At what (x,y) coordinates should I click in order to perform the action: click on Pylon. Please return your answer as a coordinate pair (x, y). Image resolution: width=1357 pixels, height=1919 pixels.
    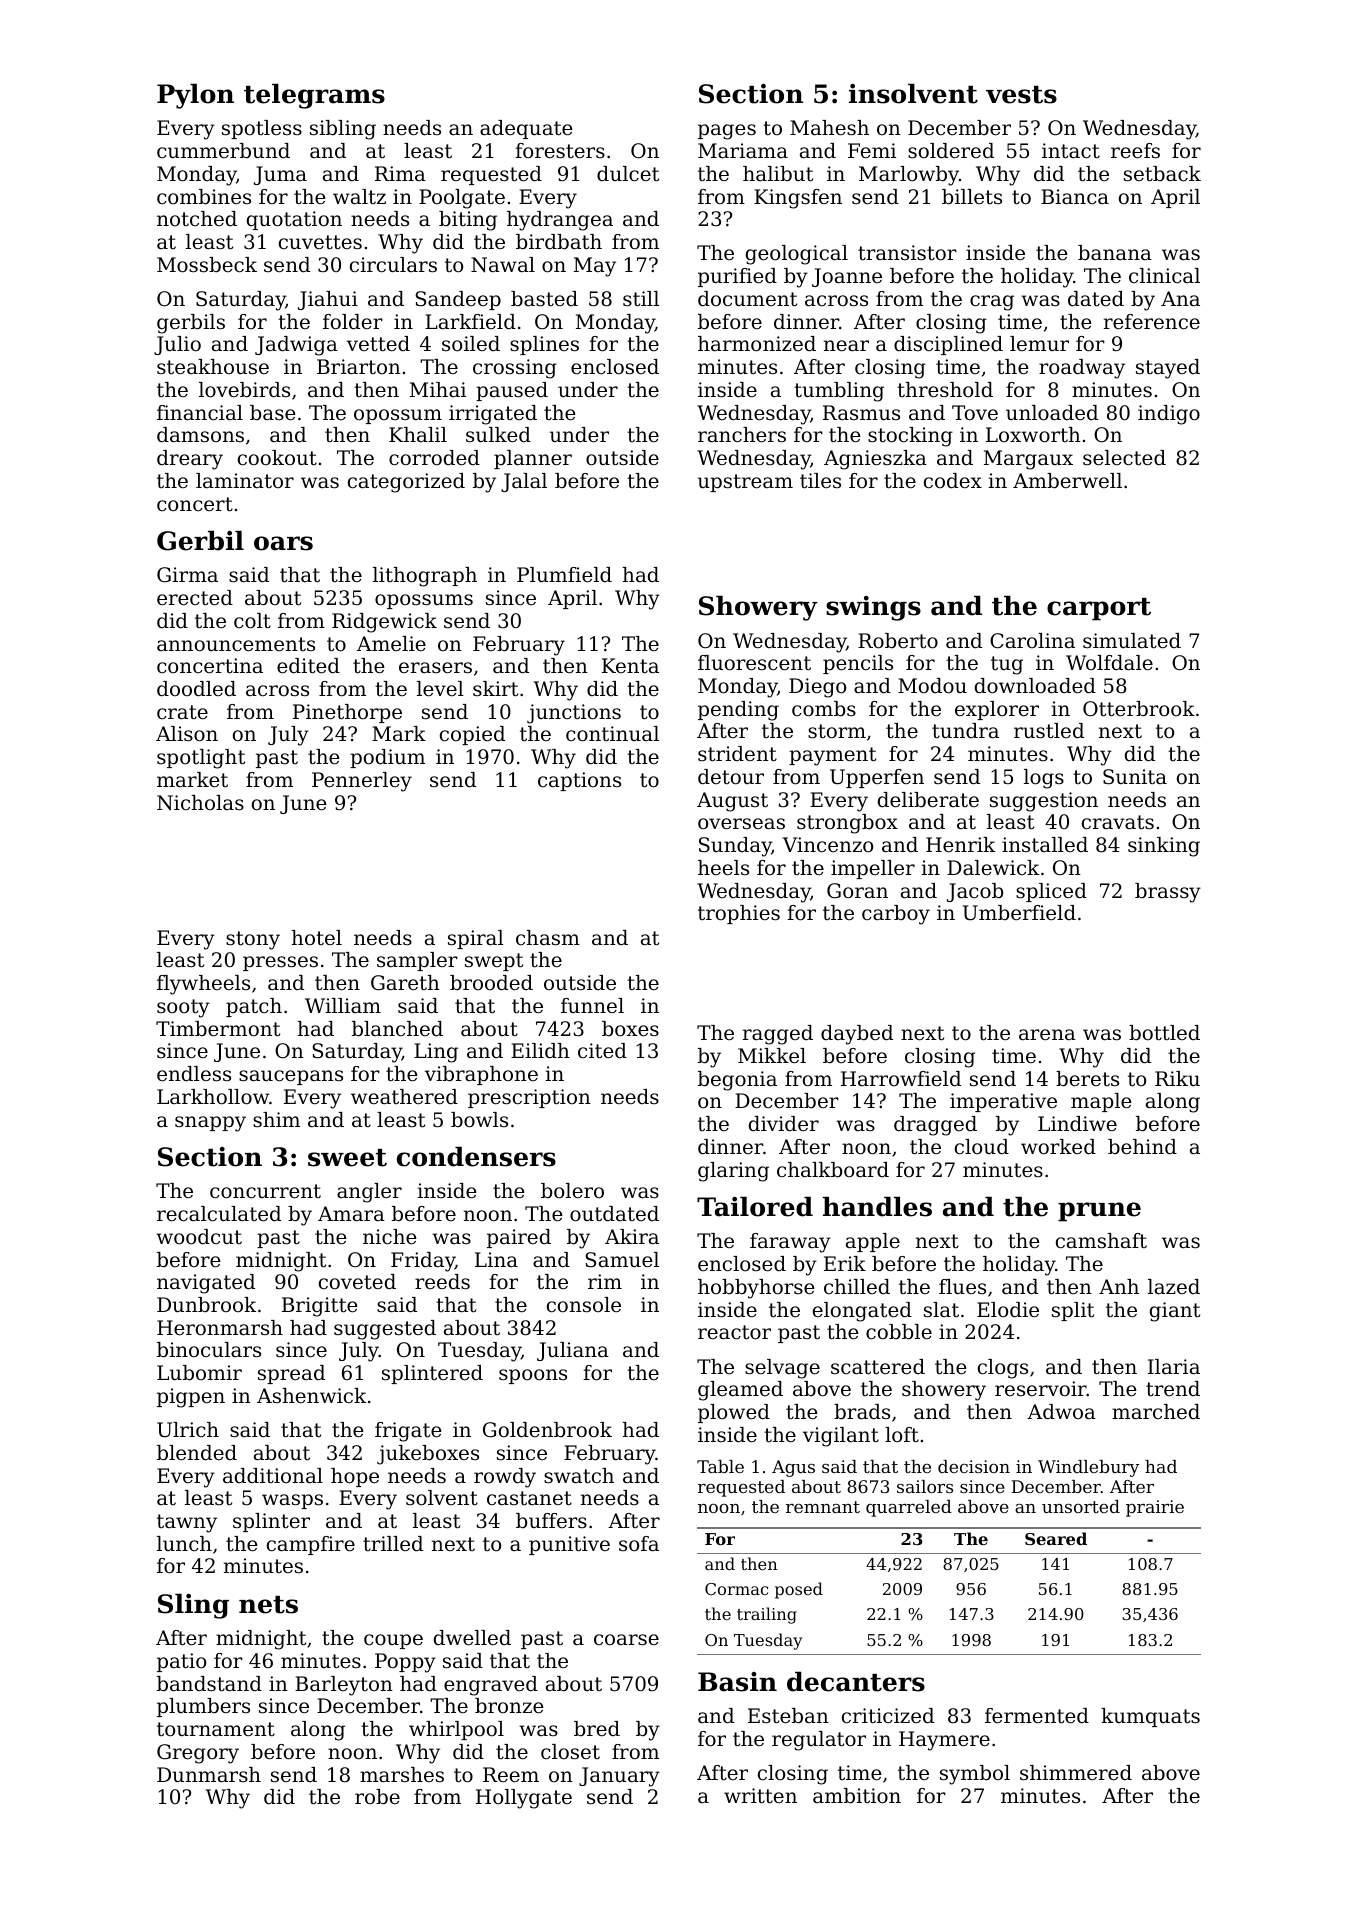
    Looking at the image, I should click on (195, 96).
